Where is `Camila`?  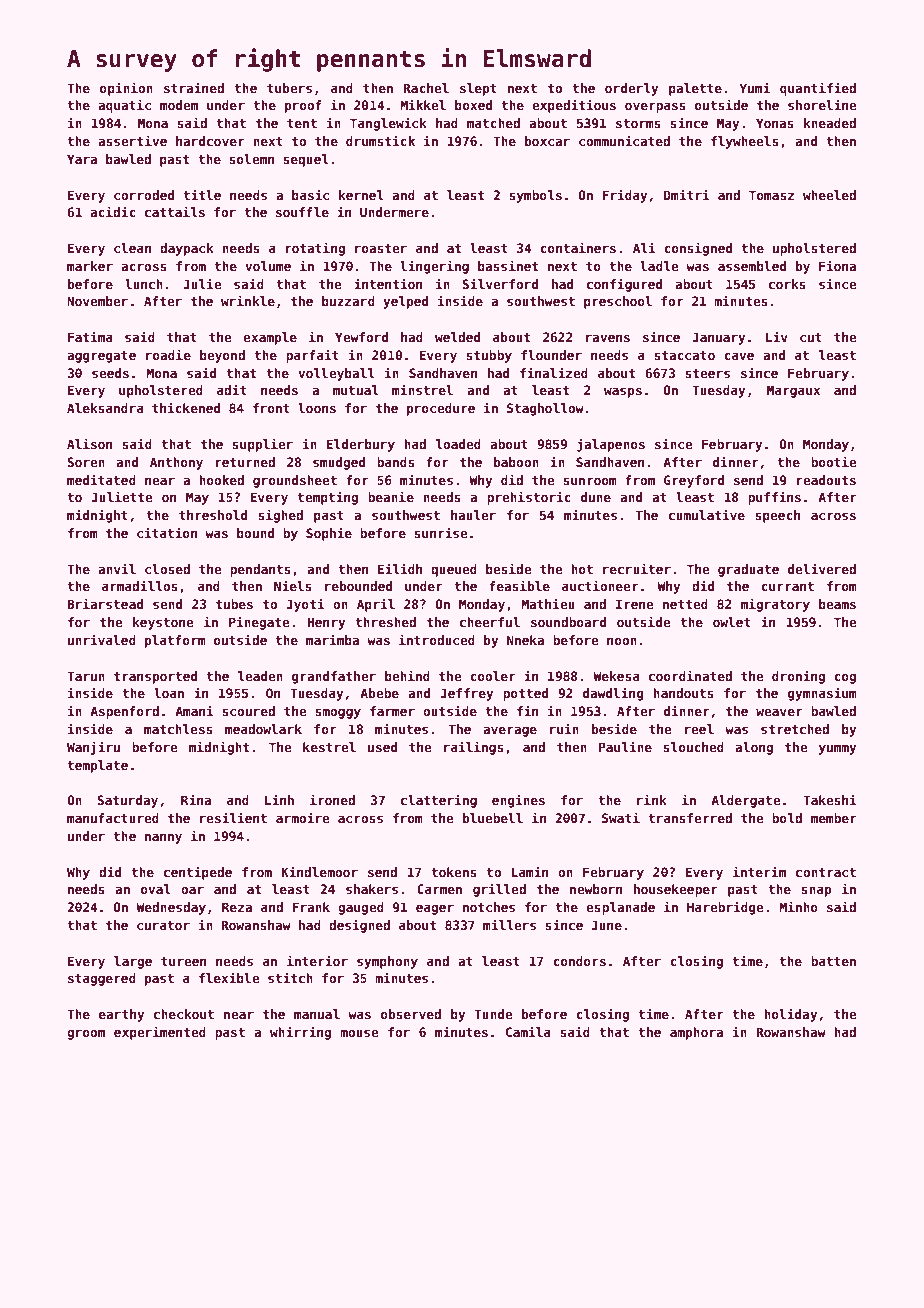 Camila is located at coordinates (528, 1031).
